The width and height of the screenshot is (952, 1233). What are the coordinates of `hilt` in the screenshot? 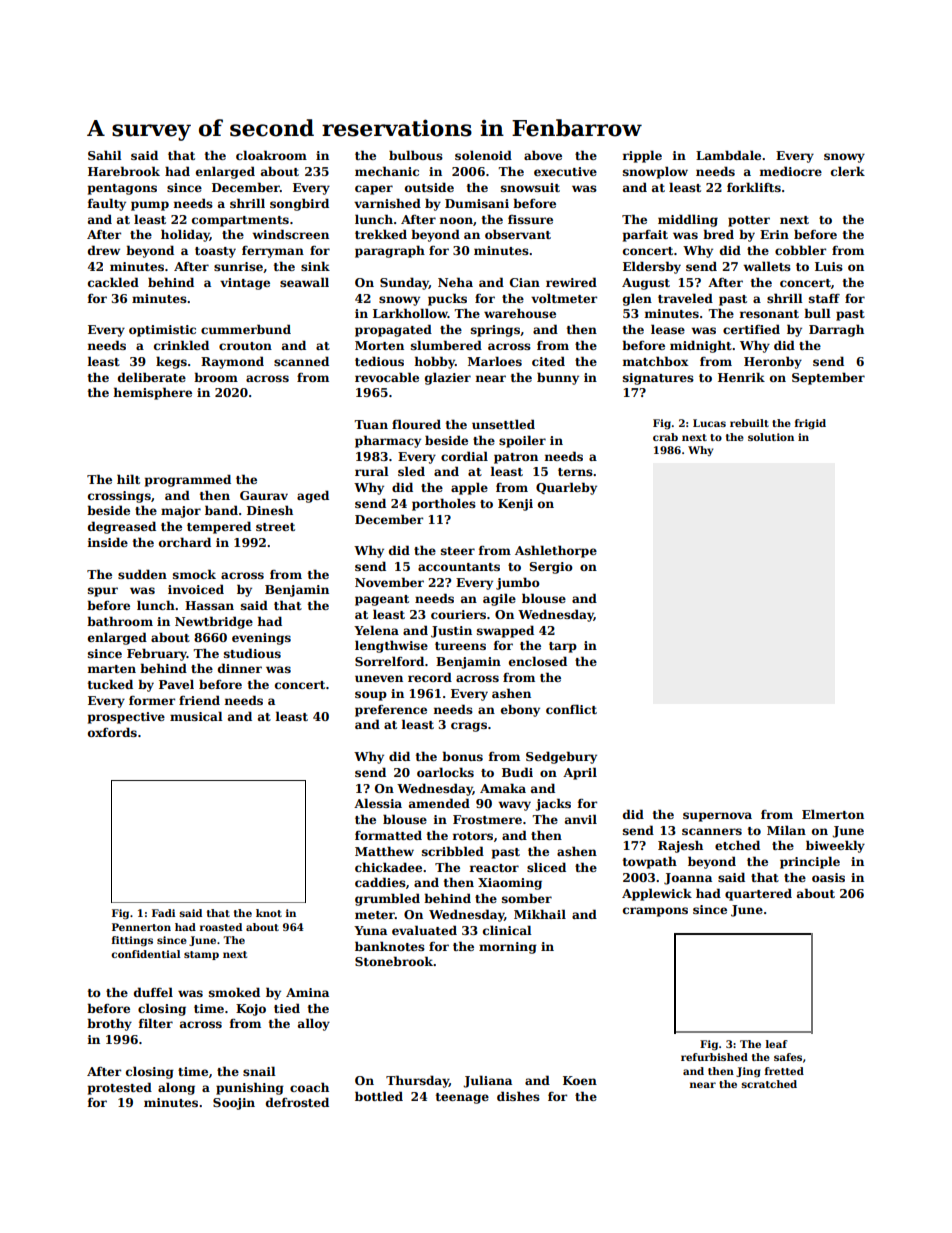 It's located at (128, 479).
